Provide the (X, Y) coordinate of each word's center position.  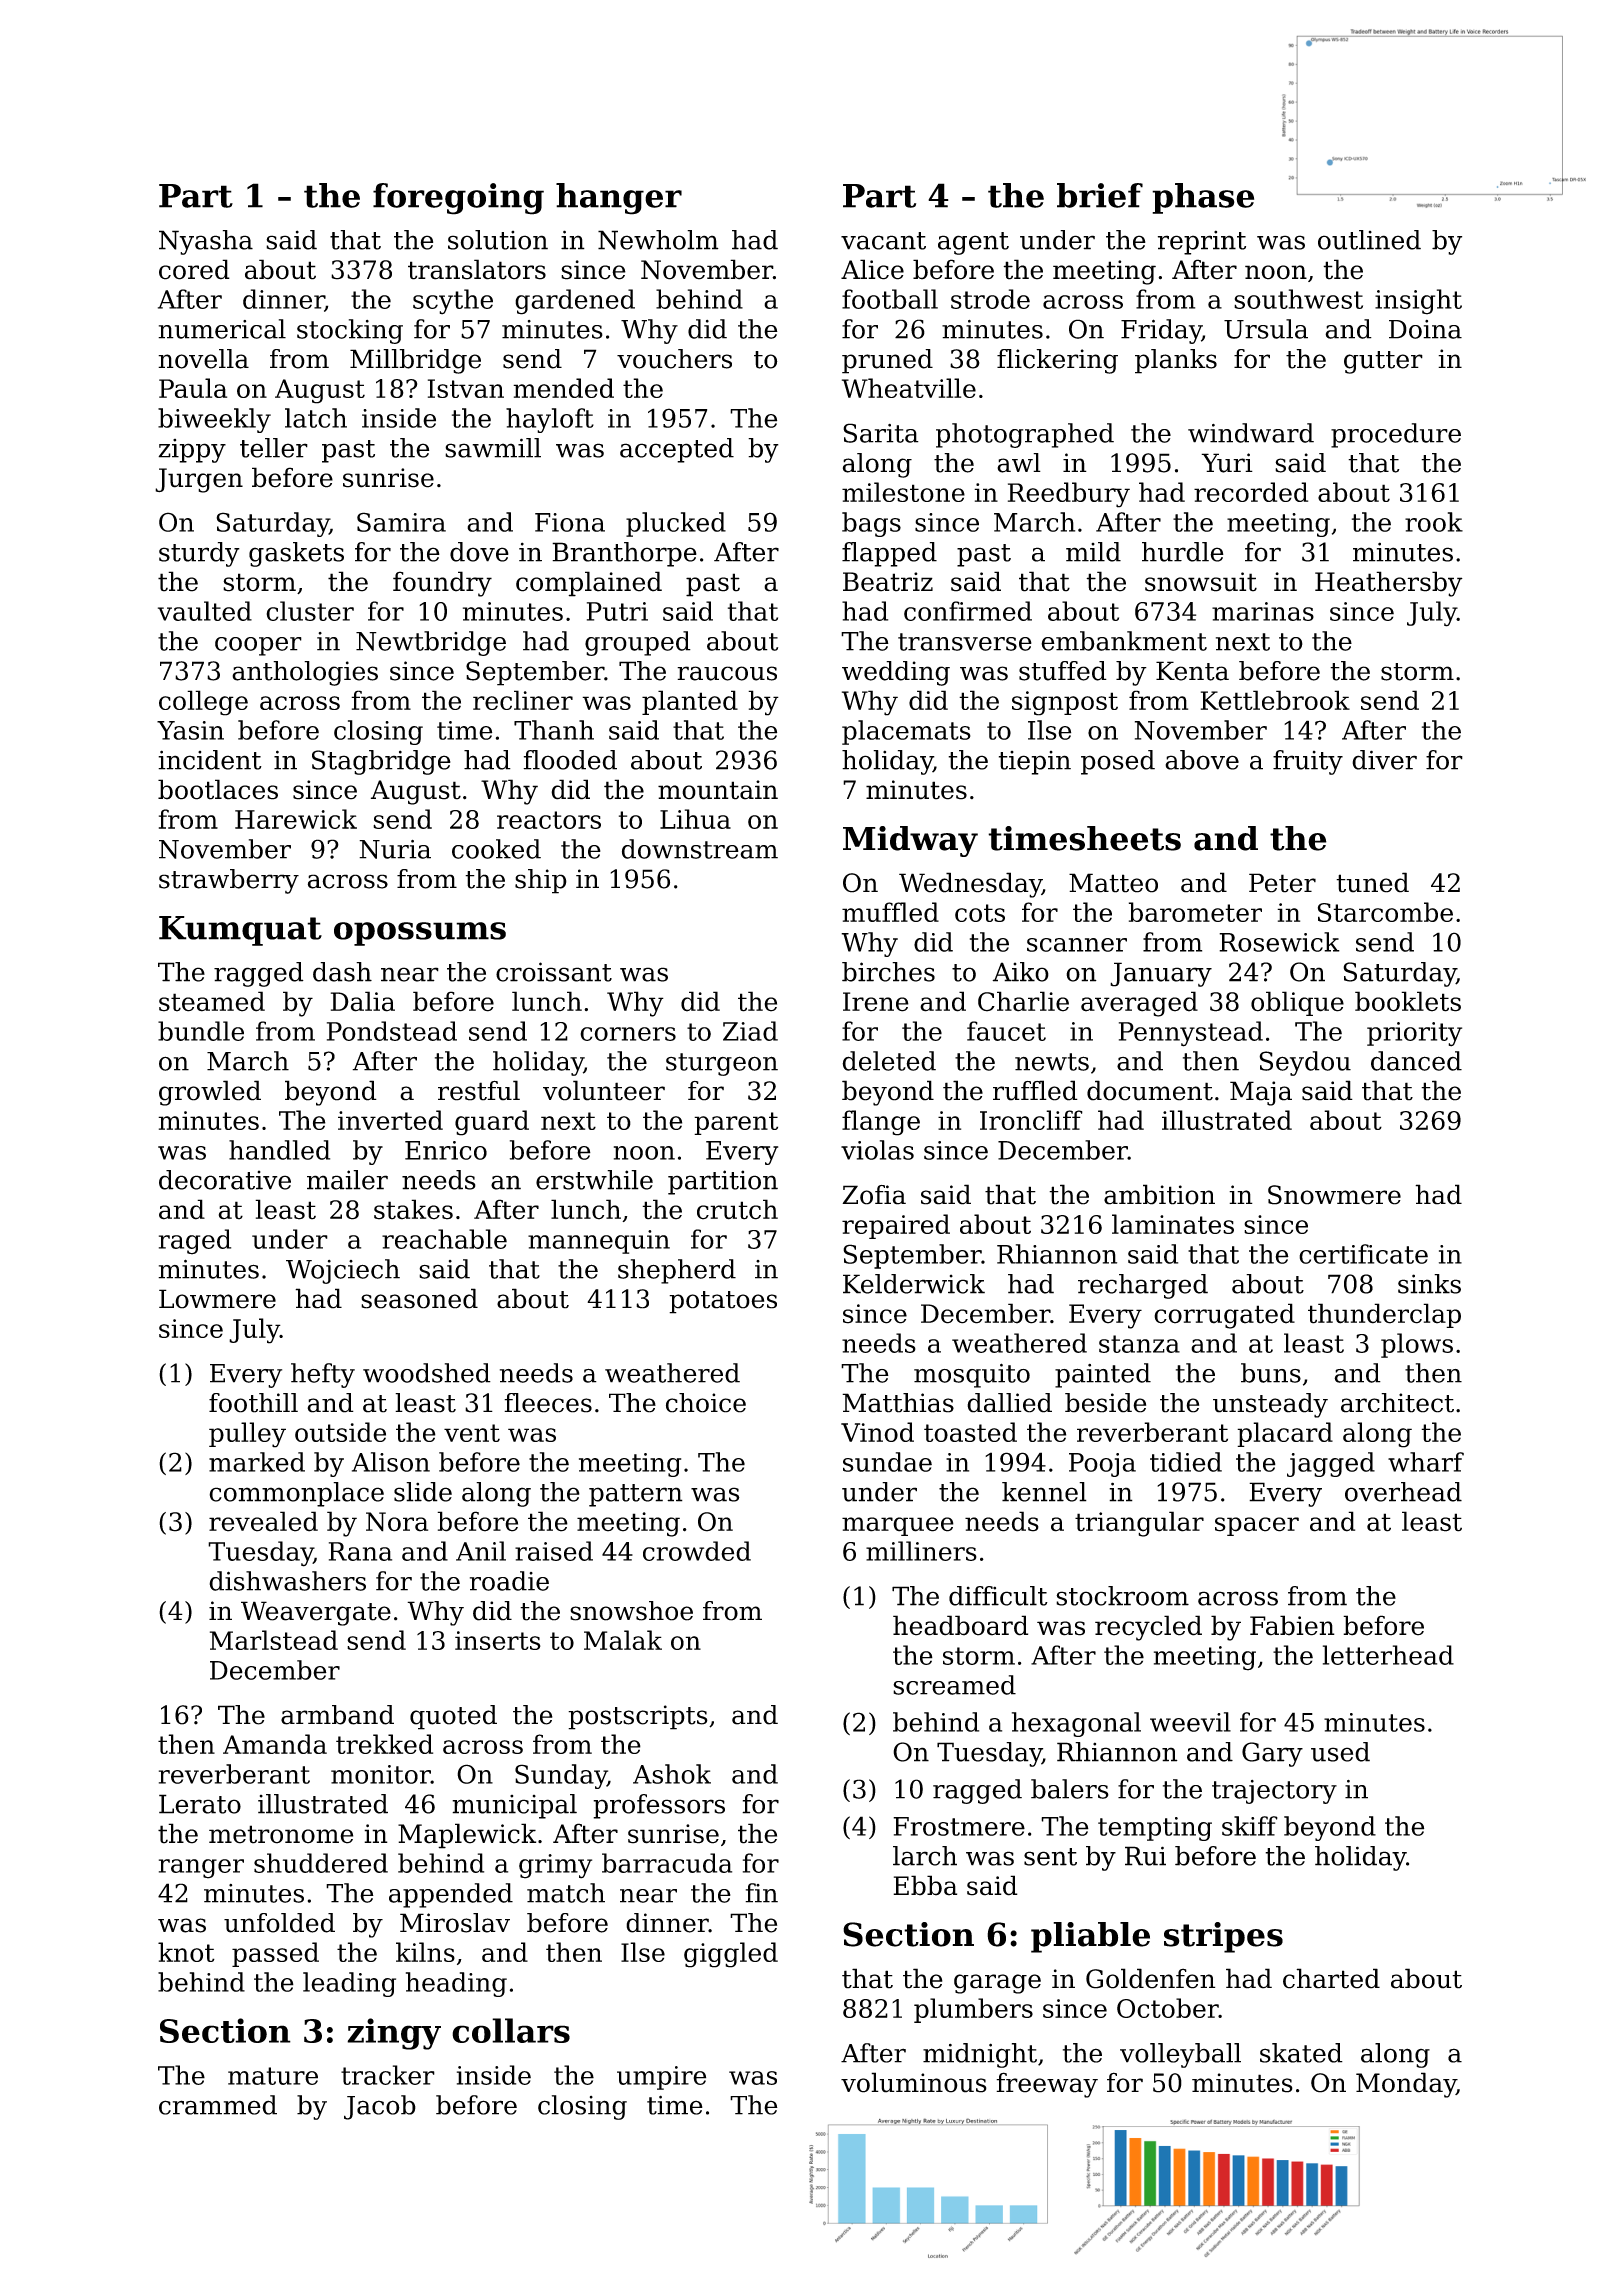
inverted (390, 1120)
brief (1100, 195)
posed (1118, 762)
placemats (906, 732)
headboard (960, 1625)
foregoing (458, 199)
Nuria (395, 849)
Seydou (1305, 1063)
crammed (218, 2105)
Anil (481, 1551)
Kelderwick (914, 1284)
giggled (731, 1955)
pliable (1090, 1937)
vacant (883, 241)
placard (1285, 1434)
